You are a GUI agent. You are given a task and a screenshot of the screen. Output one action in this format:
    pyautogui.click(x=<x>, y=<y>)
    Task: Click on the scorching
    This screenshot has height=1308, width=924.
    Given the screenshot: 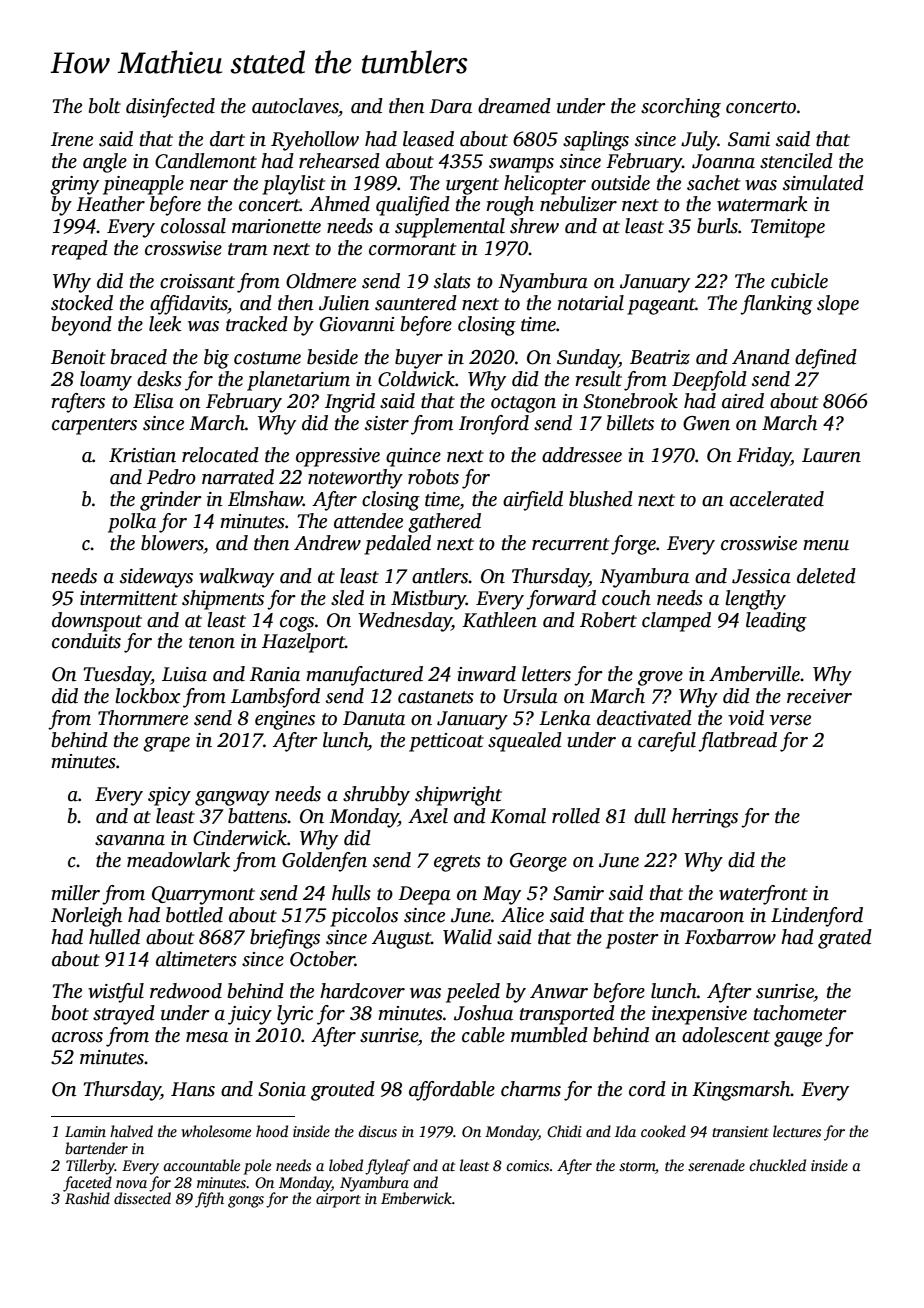 What is the action you would take?
    pyautogui.click(x=681, y=108)
